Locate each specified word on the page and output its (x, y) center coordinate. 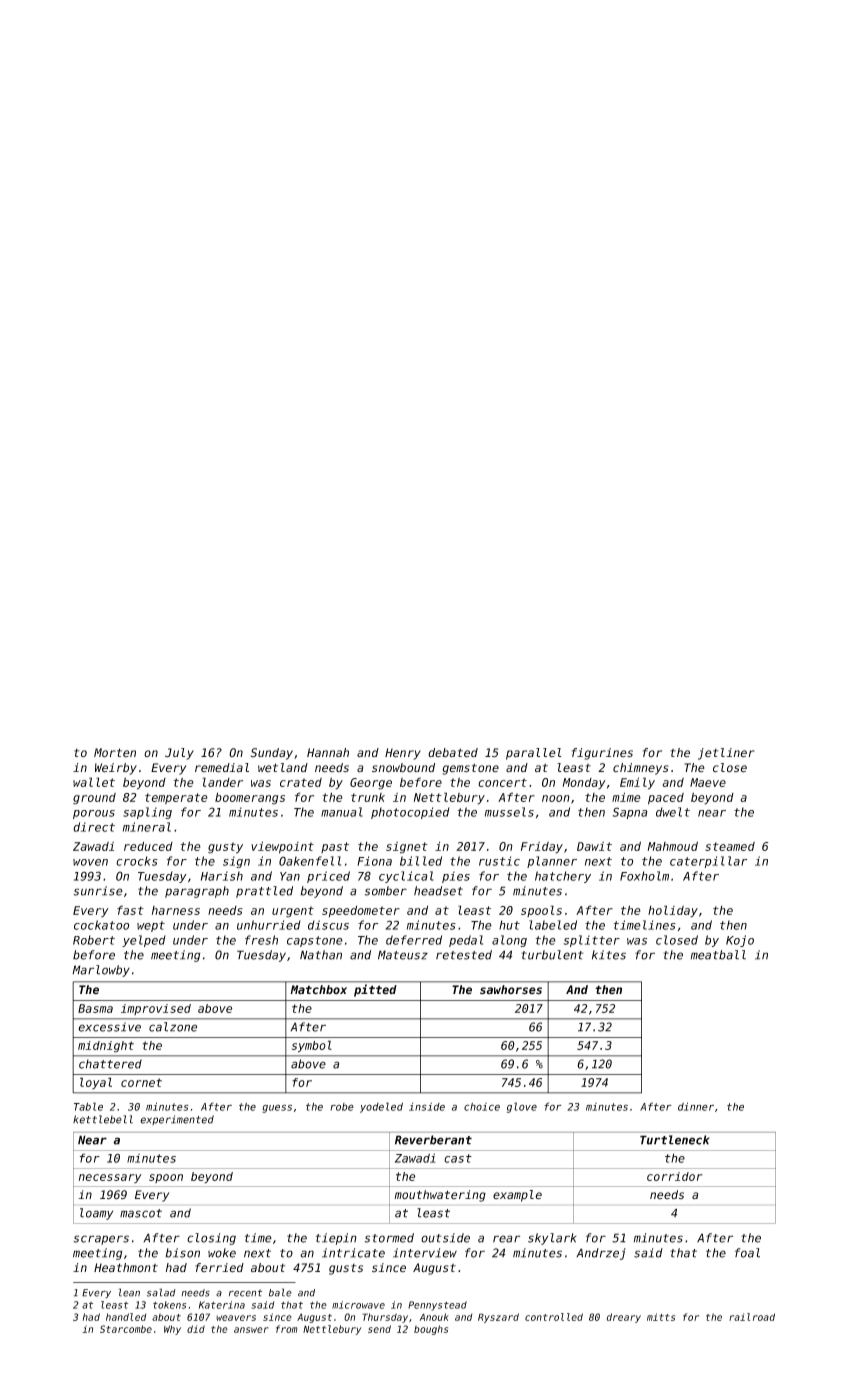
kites (609, 955)
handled (126, 1317)
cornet (141, 1082)
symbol (312, 1046)
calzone (173, 1027)
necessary (110, 1178)
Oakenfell (310, 861)
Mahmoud (673, 846)
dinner (696, 1106)
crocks (137, 861)
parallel (534, 754)
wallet (94, 782)
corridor (675, 1176)
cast (458, 1158)
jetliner (726, 754)
